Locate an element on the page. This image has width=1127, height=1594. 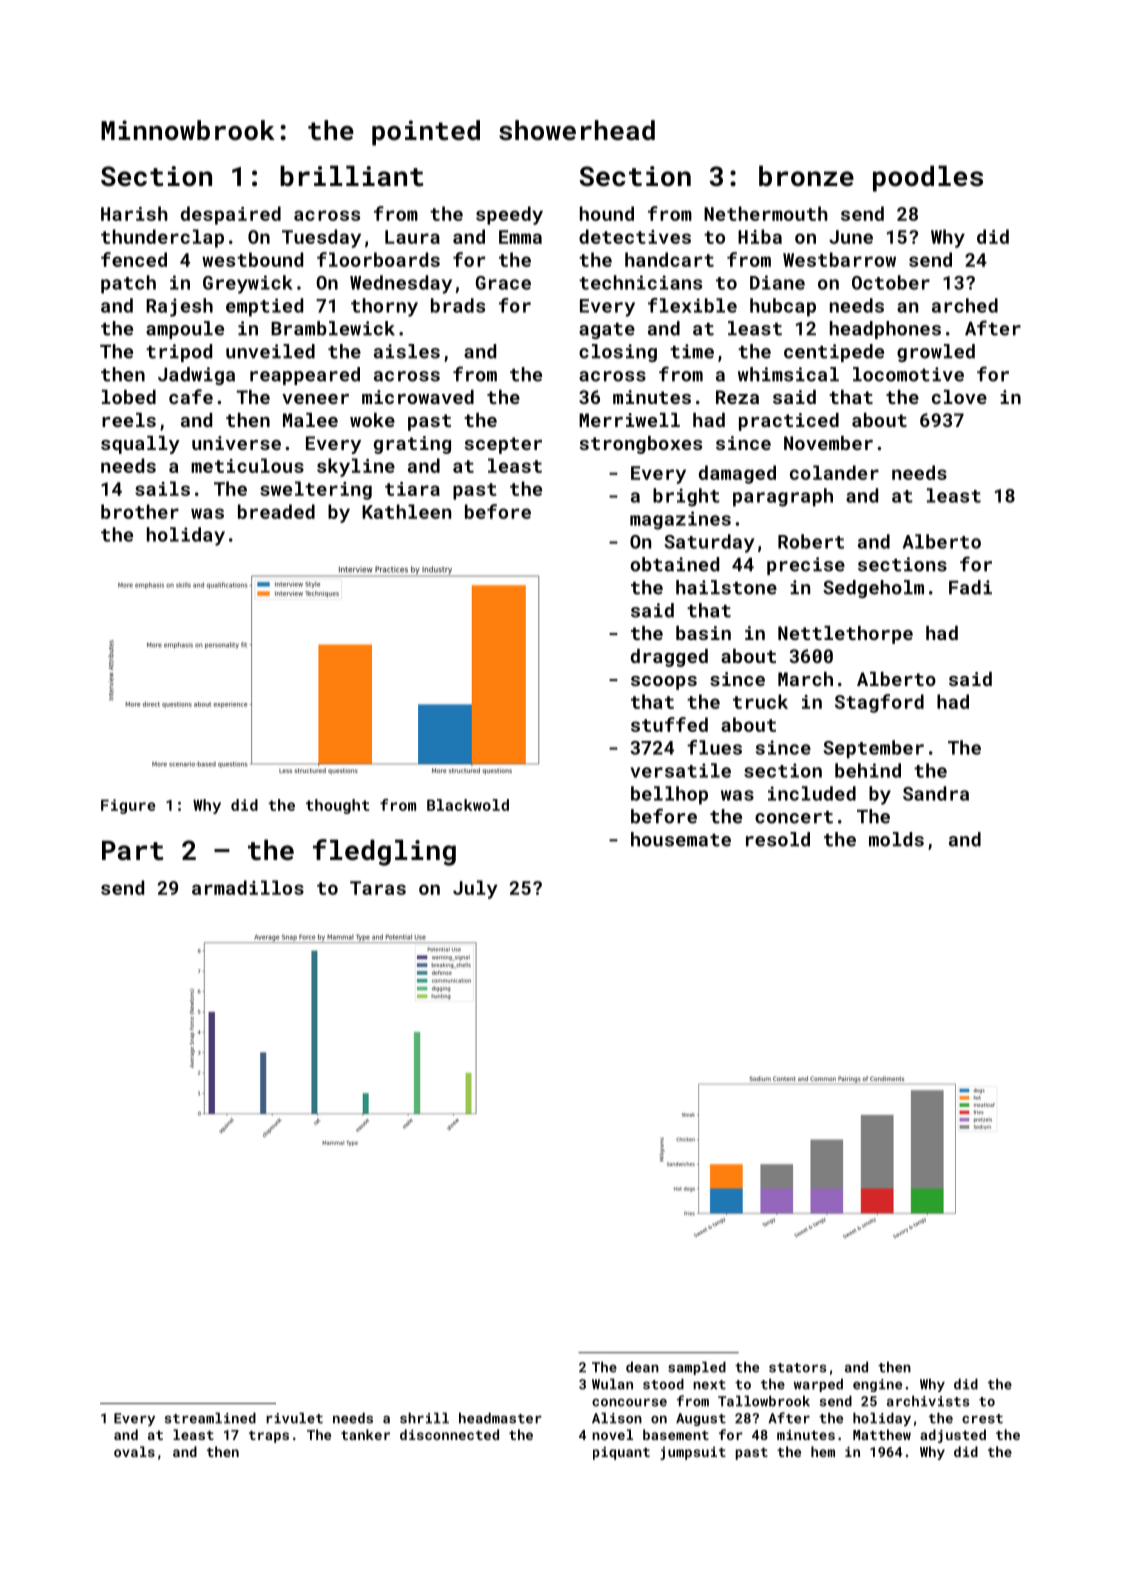
dean is located at coordinates (642, 1367).
